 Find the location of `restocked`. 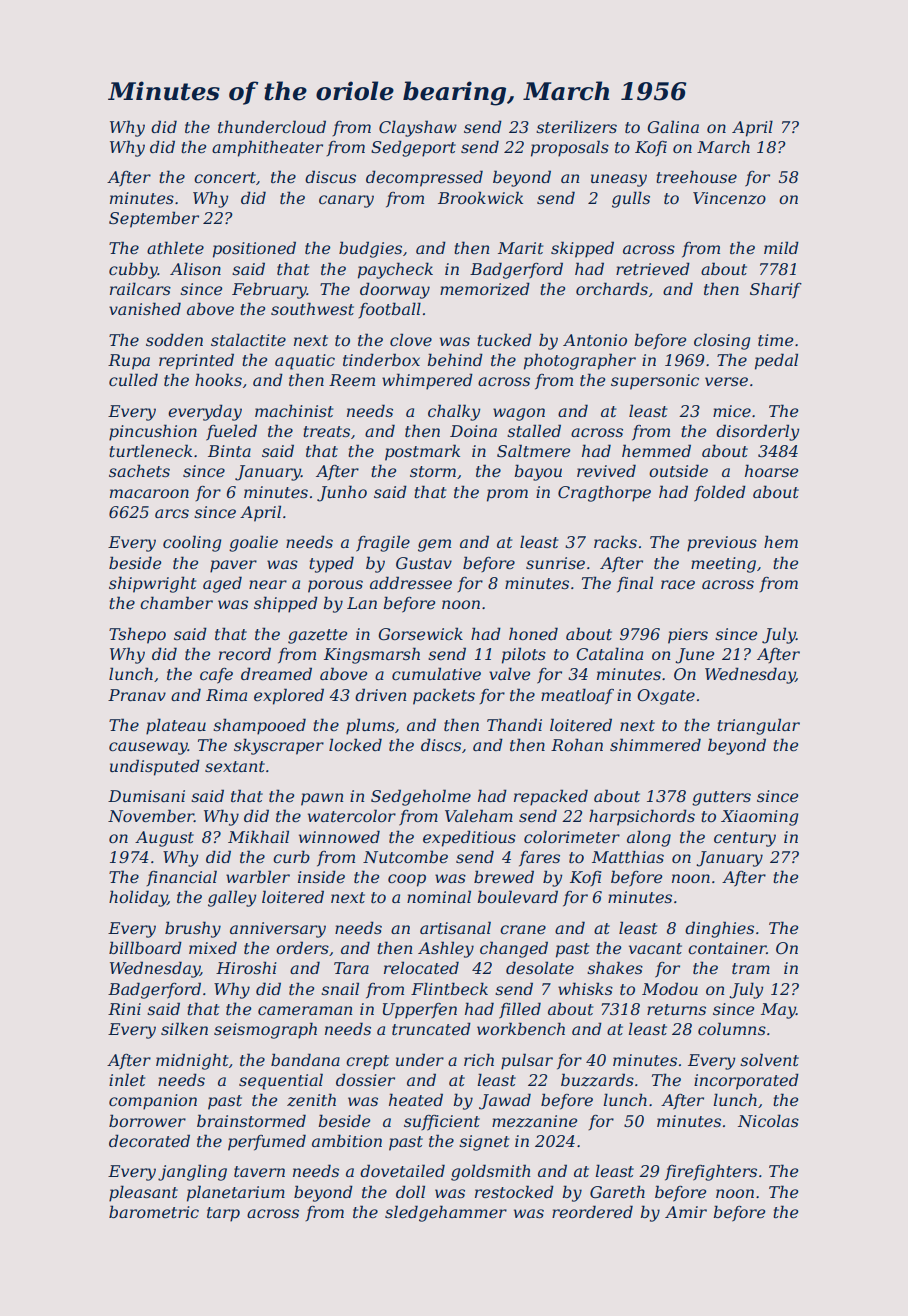

restocked is located at coordinates (514, 1191).
